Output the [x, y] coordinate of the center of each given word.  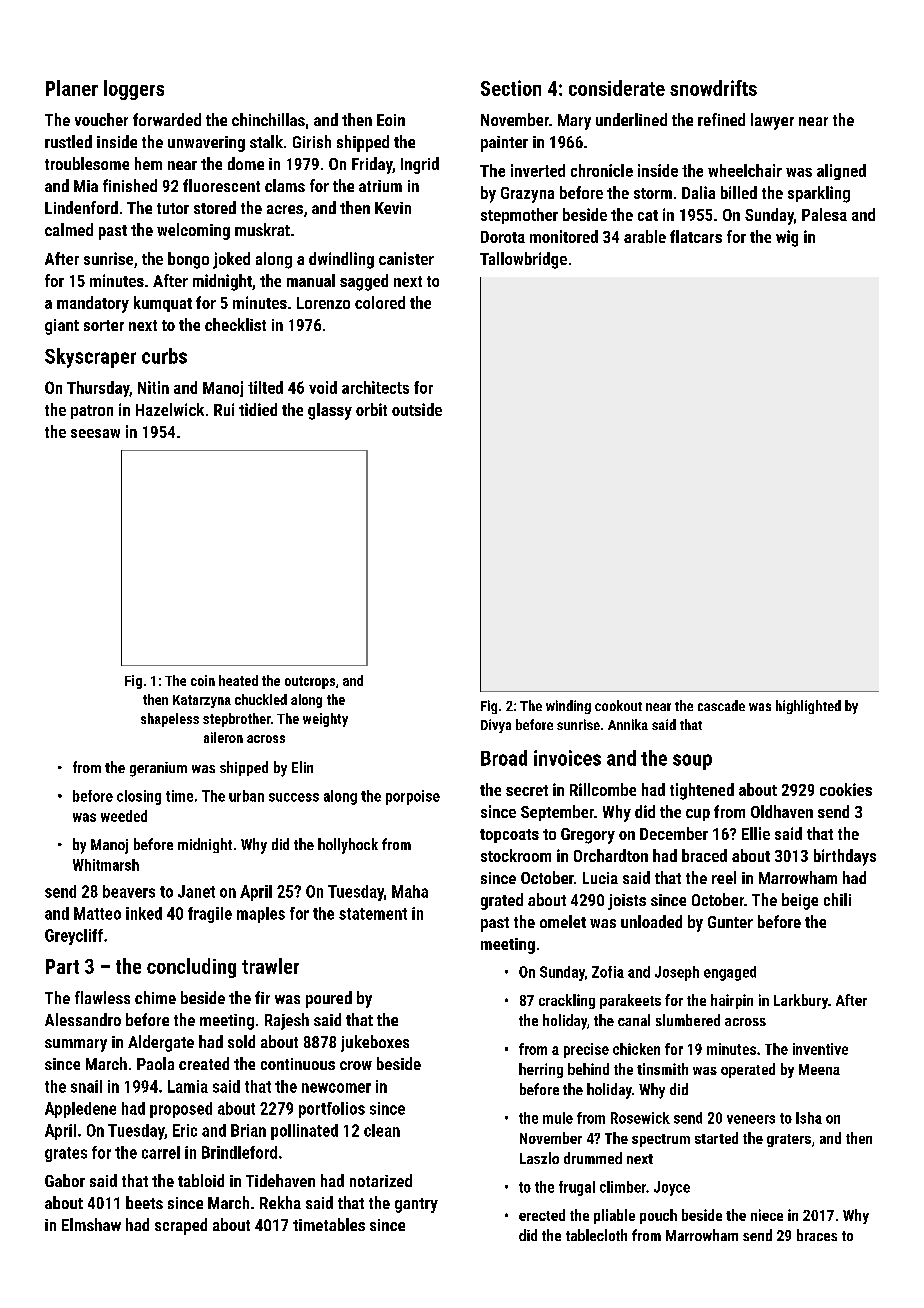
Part [62, 966]
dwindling [341, 260]
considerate [617, 88]
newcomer [336, 1088]
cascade [721, 705]
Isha [809, 1118]
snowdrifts [713, 88]
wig [787, 238]
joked [231, 260]
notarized [381, 1180]
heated [238, 680]
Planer [72, 88]
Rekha [280, 1202]
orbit [371, 409]
